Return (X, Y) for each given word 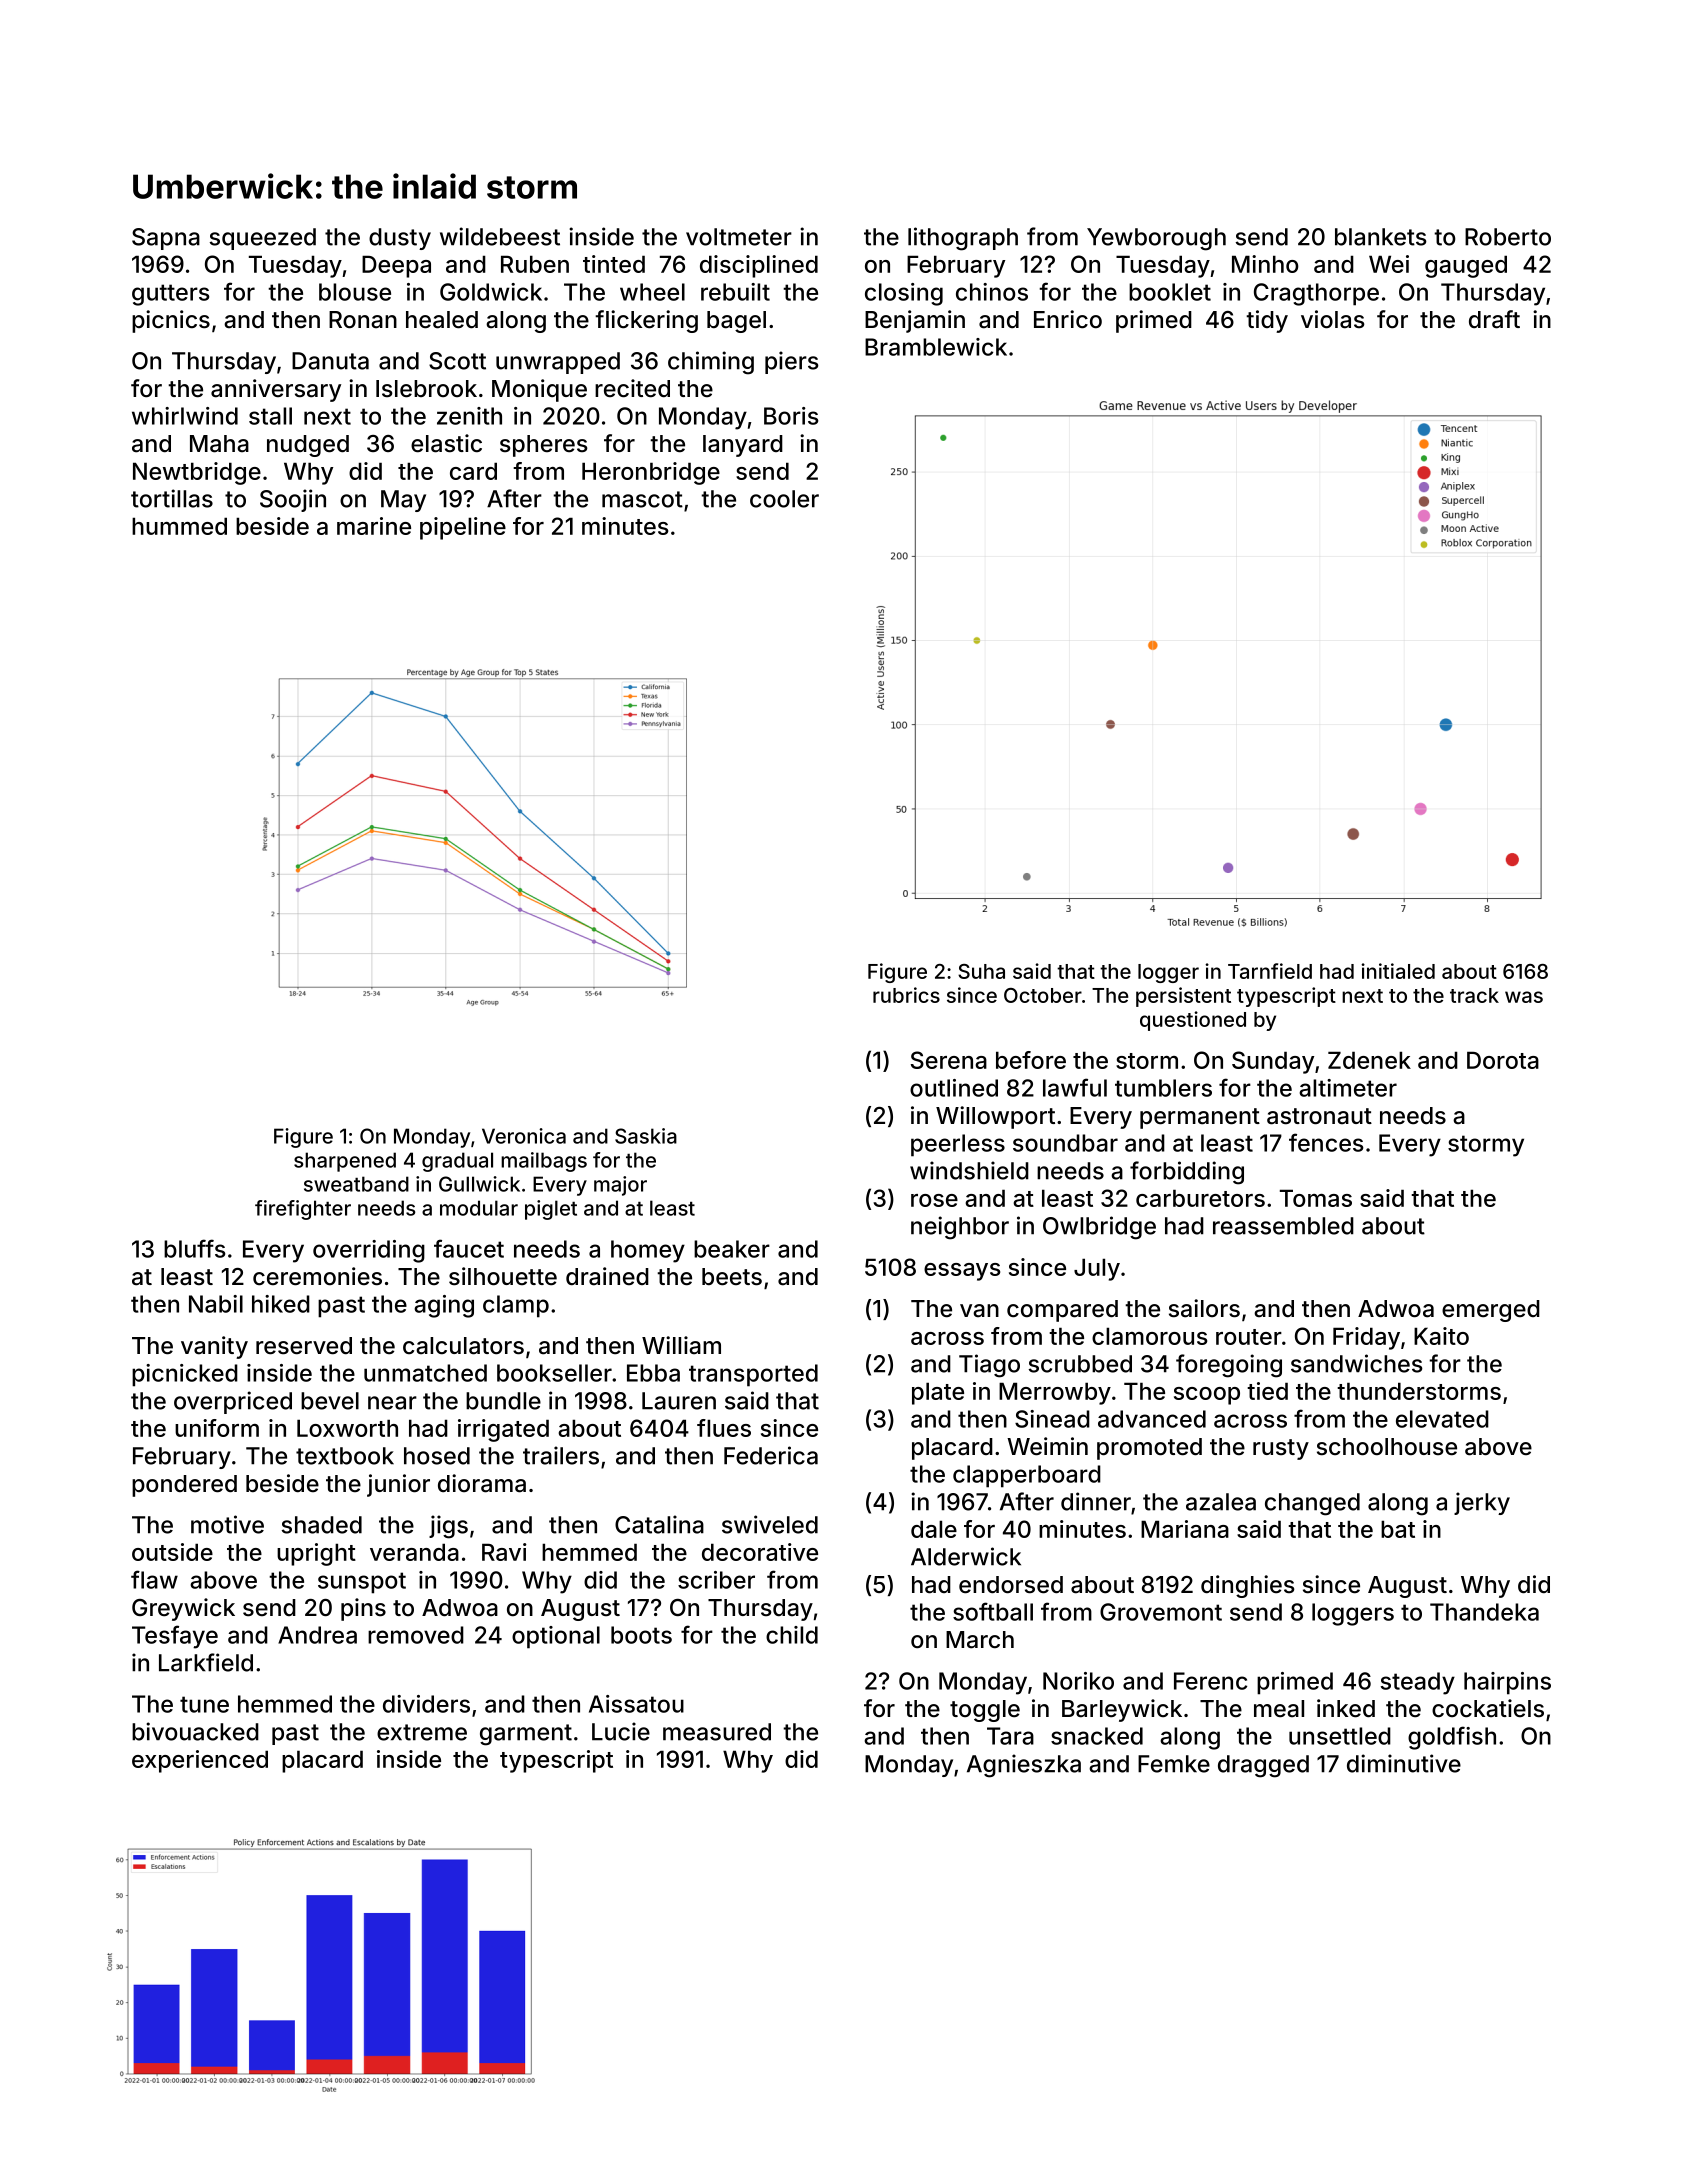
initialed (1398, 971)
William (681, 1345)
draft (1494, 319)
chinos (992, 292)
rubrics (906, 995)
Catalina (659, 1524)
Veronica (524, 1136)
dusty (400, 239)
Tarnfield (1270, 971)
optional (556, 1637)
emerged (1491, 1311)
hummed (179, 526)
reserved (304, 1346)
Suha (981, 971)
